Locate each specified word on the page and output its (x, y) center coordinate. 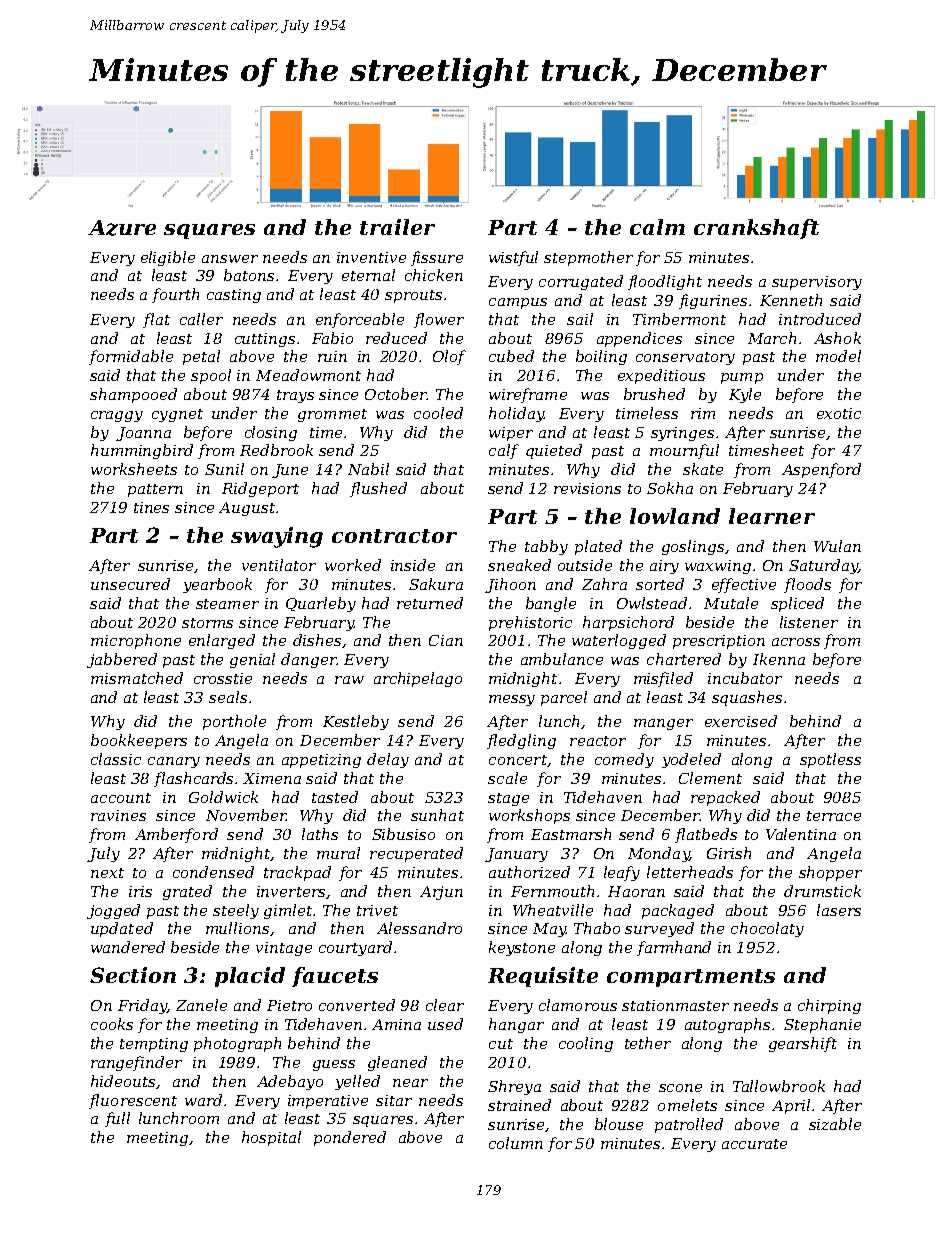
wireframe (528, 395)
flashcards (195, 779)
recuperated (416, 854)
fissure (437, 258)
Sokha (670, 488)
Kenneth (791, 300)
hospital (271, 1138)
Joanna (143, 434)
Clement (710, 778)
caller (201, 319)
